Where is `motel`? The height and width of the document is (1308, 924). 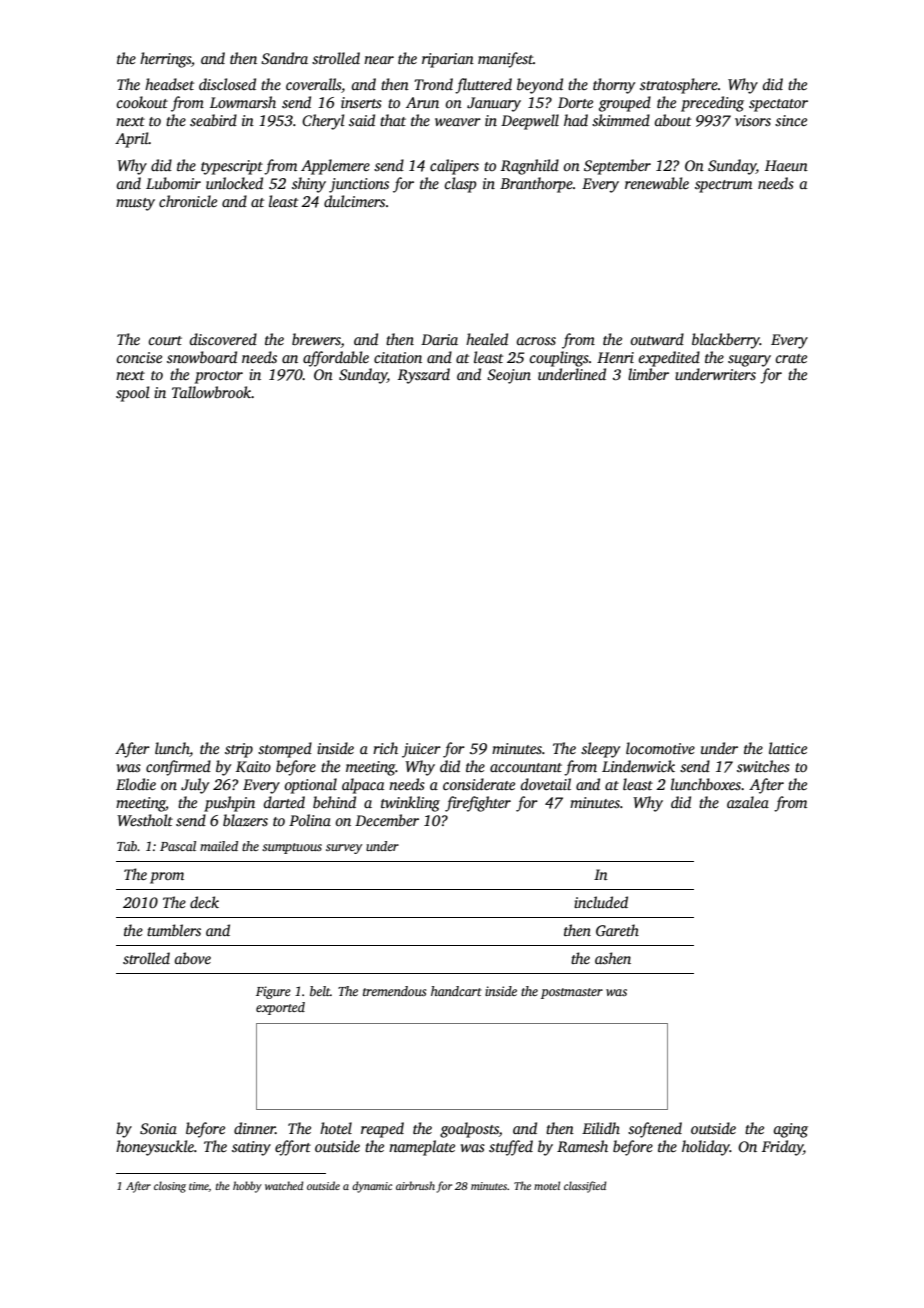 motel is located at coordinates (547, 1185).
